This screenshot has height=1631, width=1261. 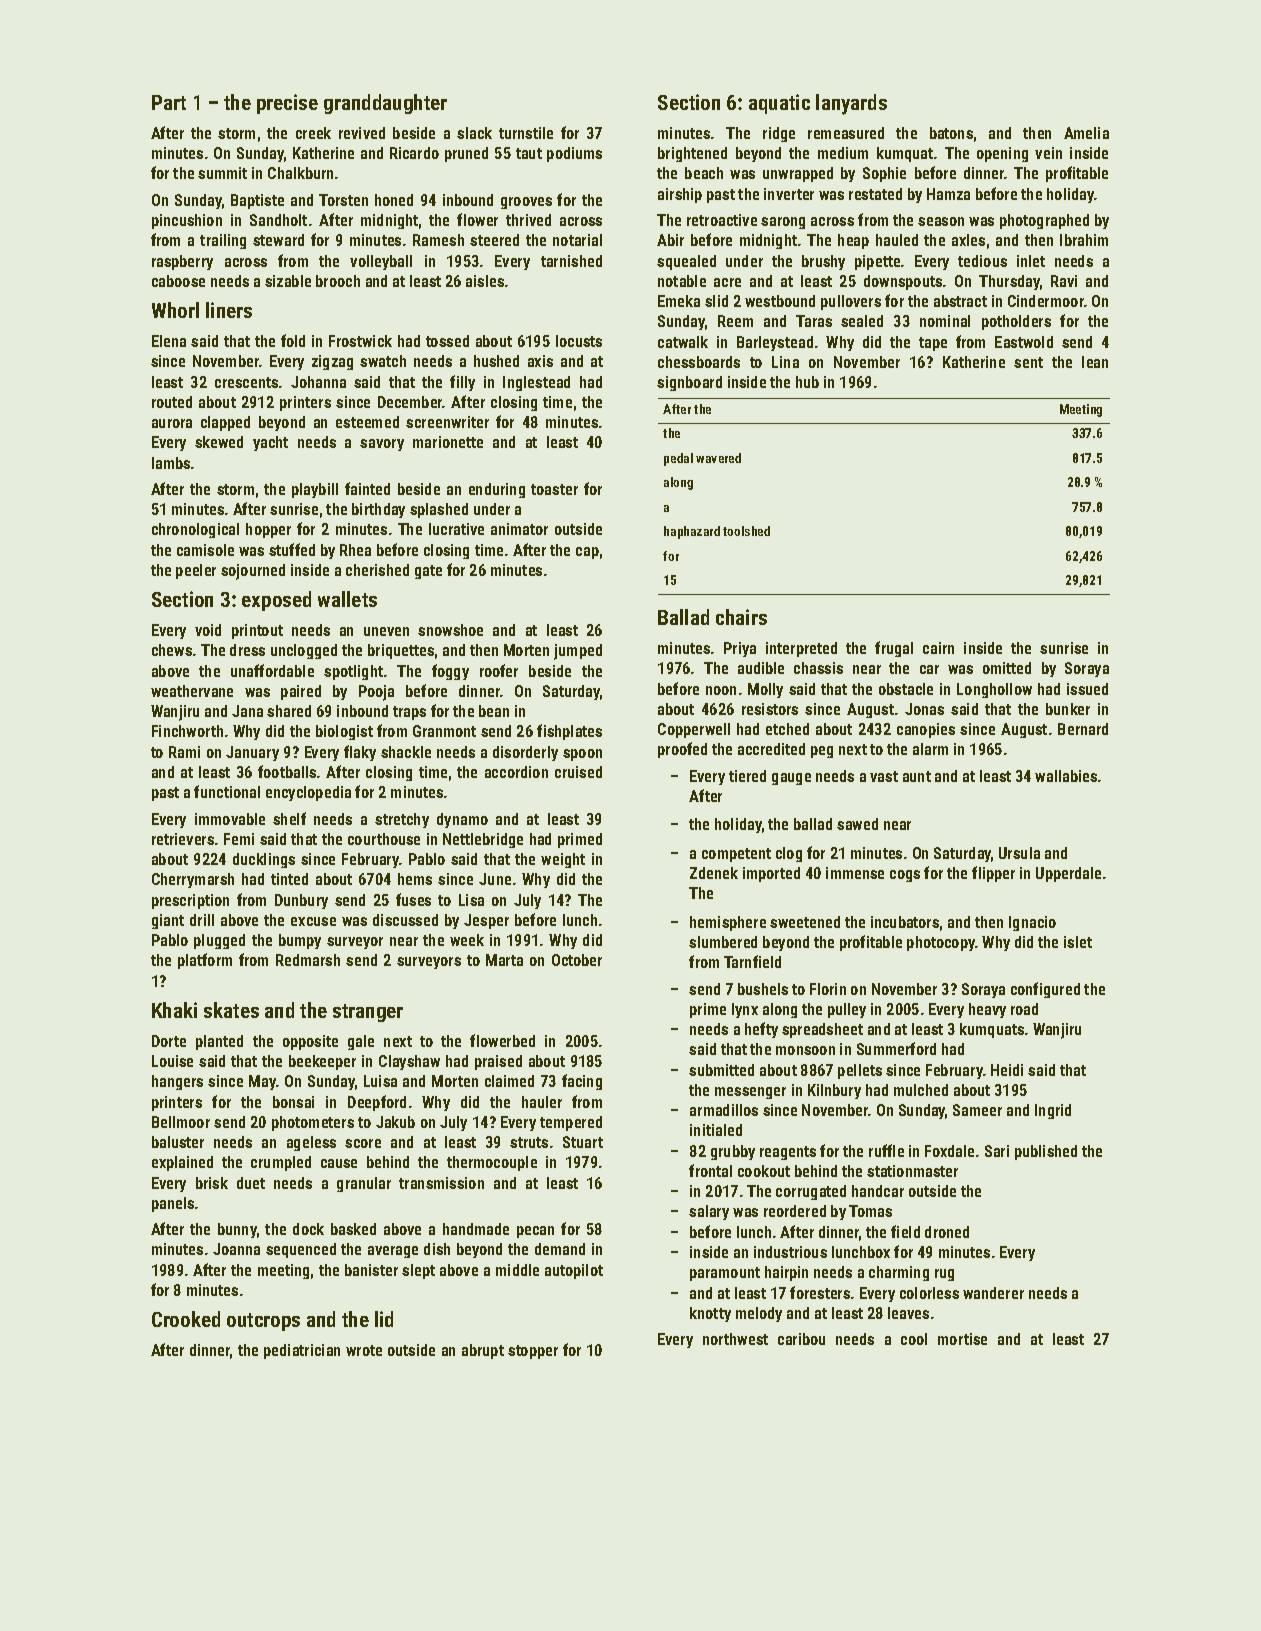 I want to click on Bellmoor, so click(x=181, y=1122).
